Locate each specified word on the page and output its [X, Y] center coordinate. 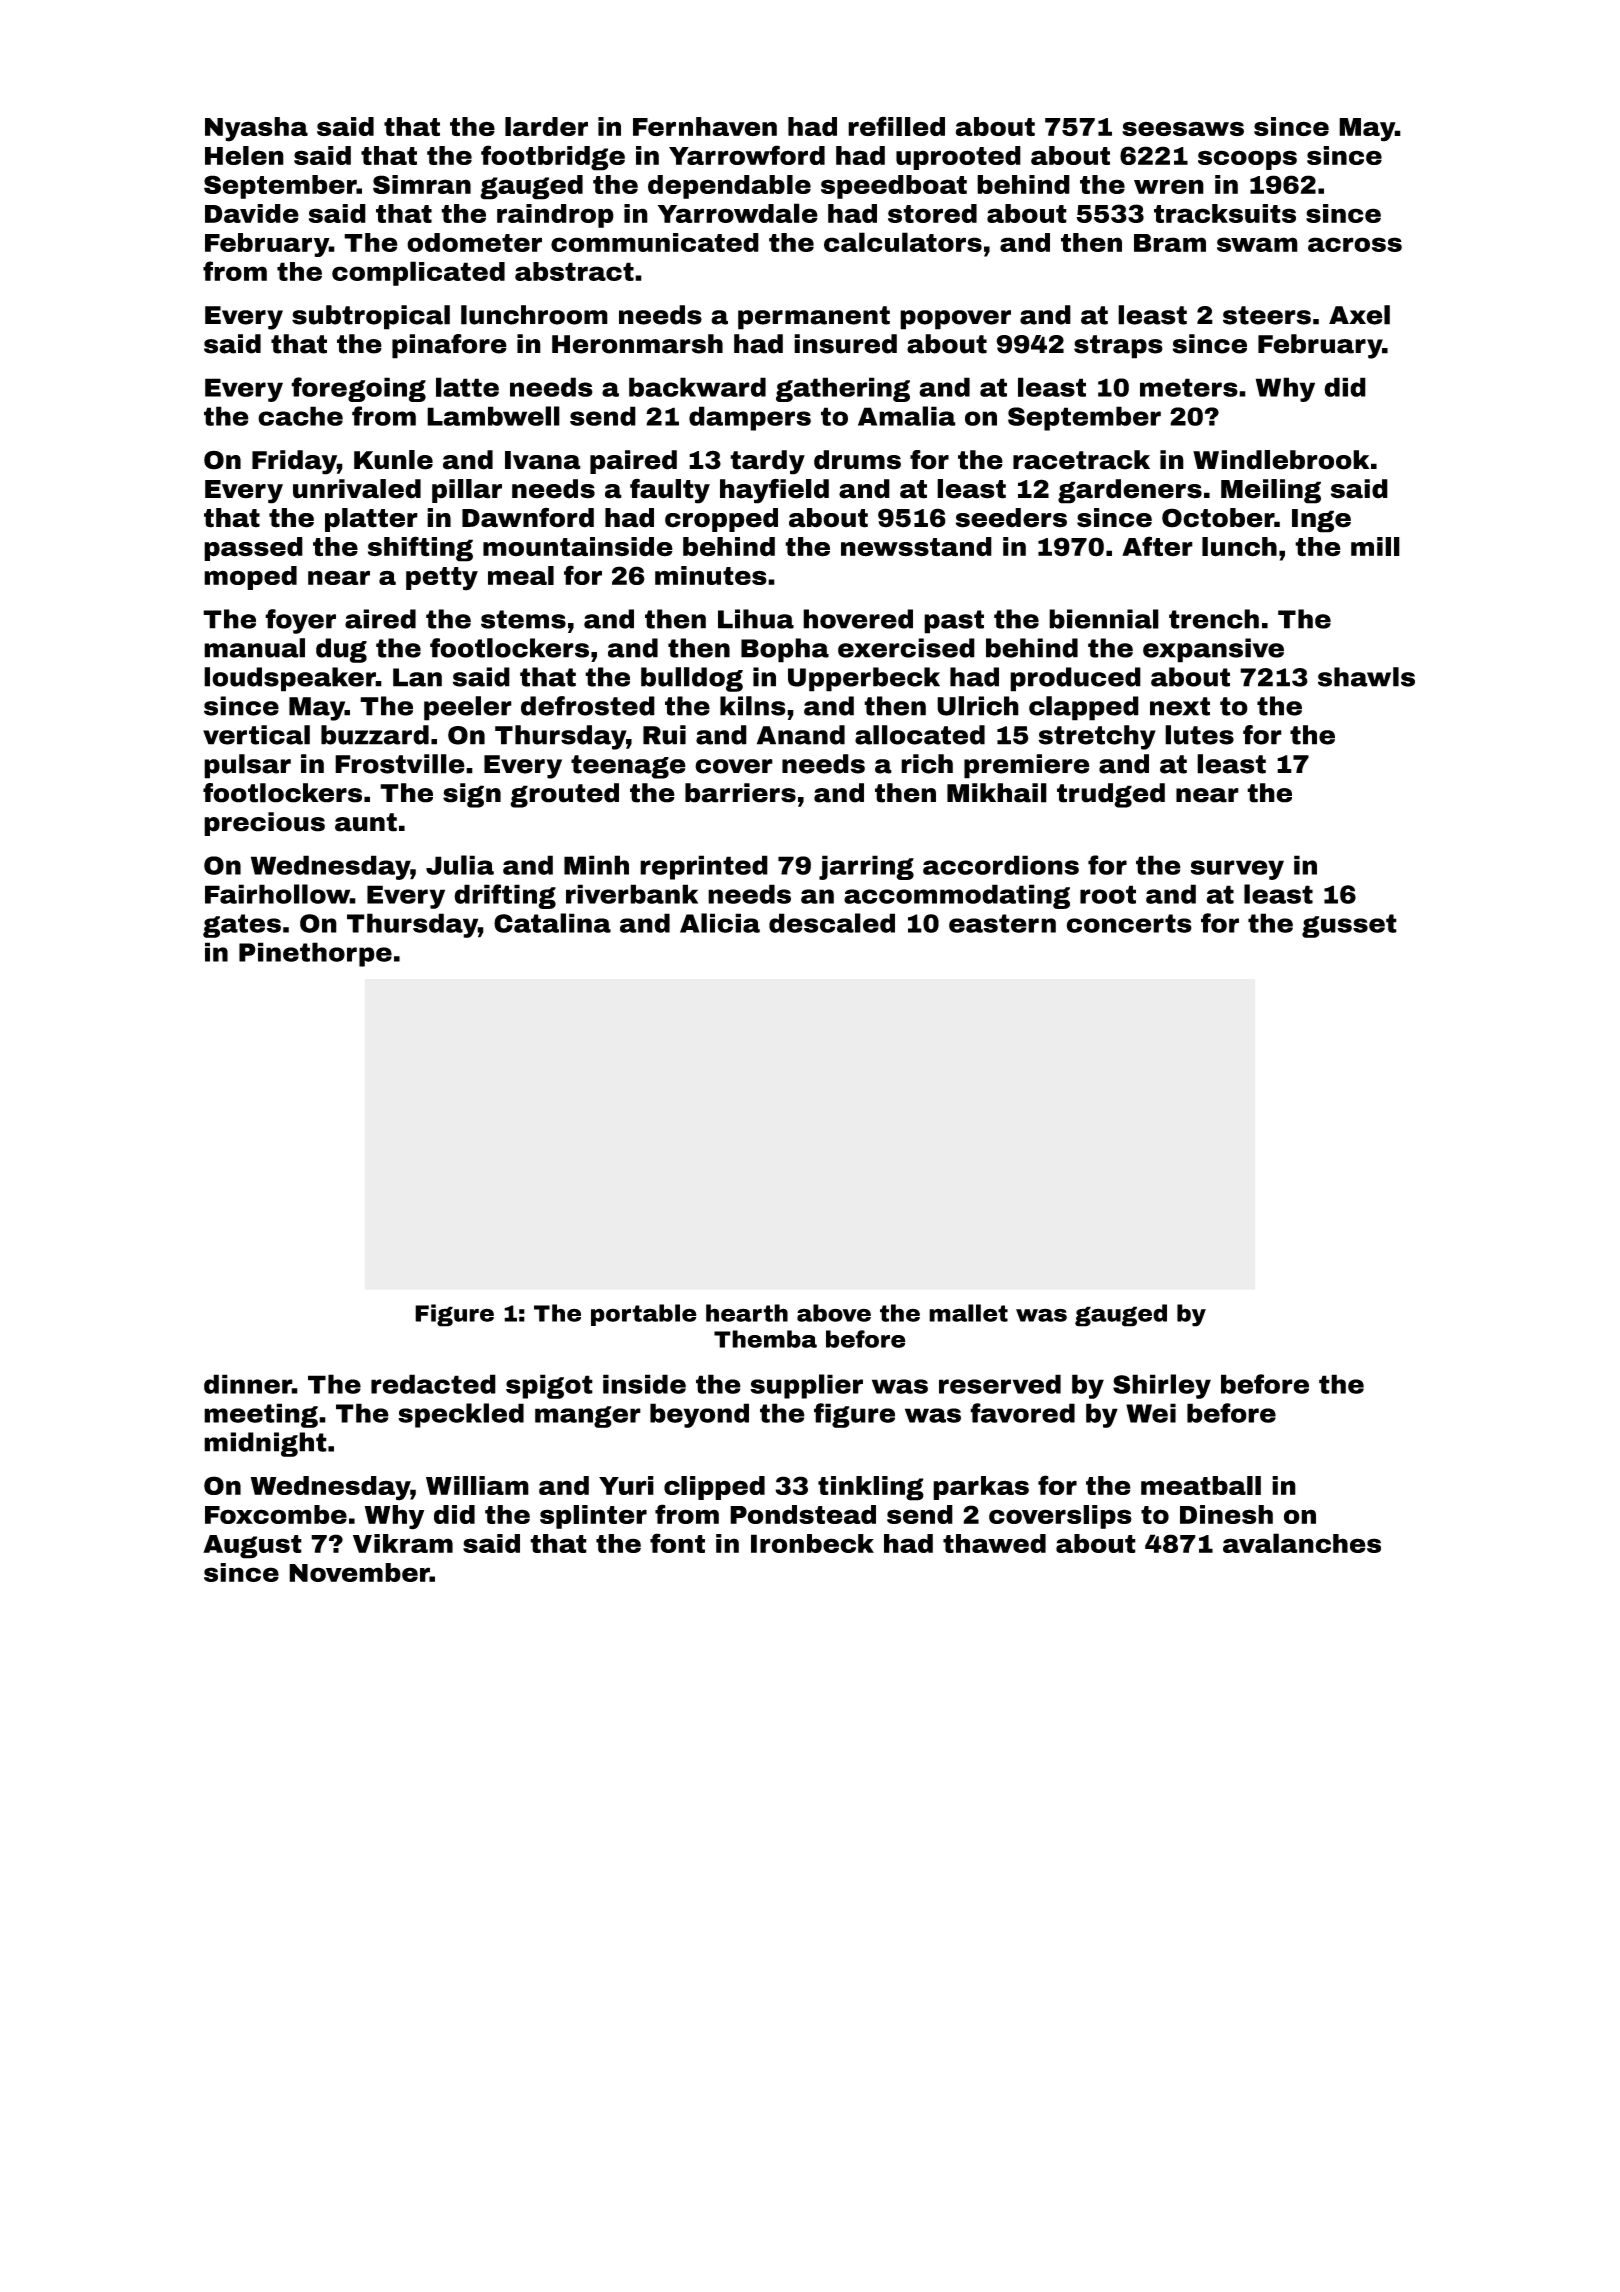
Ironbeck [812, 1543]
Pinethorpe [315, 954]
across [1355, 244]
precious [264, 824]
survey [1237, 870]
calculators [903, 242]
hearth [747, 1313]
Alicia [720, 923]
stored [932, 213]
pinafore [449, 346]
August [252, 1547]
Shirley [1162, 1386]
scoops [1247, 160]
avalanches [1302, 1543]
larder [546, 126]
